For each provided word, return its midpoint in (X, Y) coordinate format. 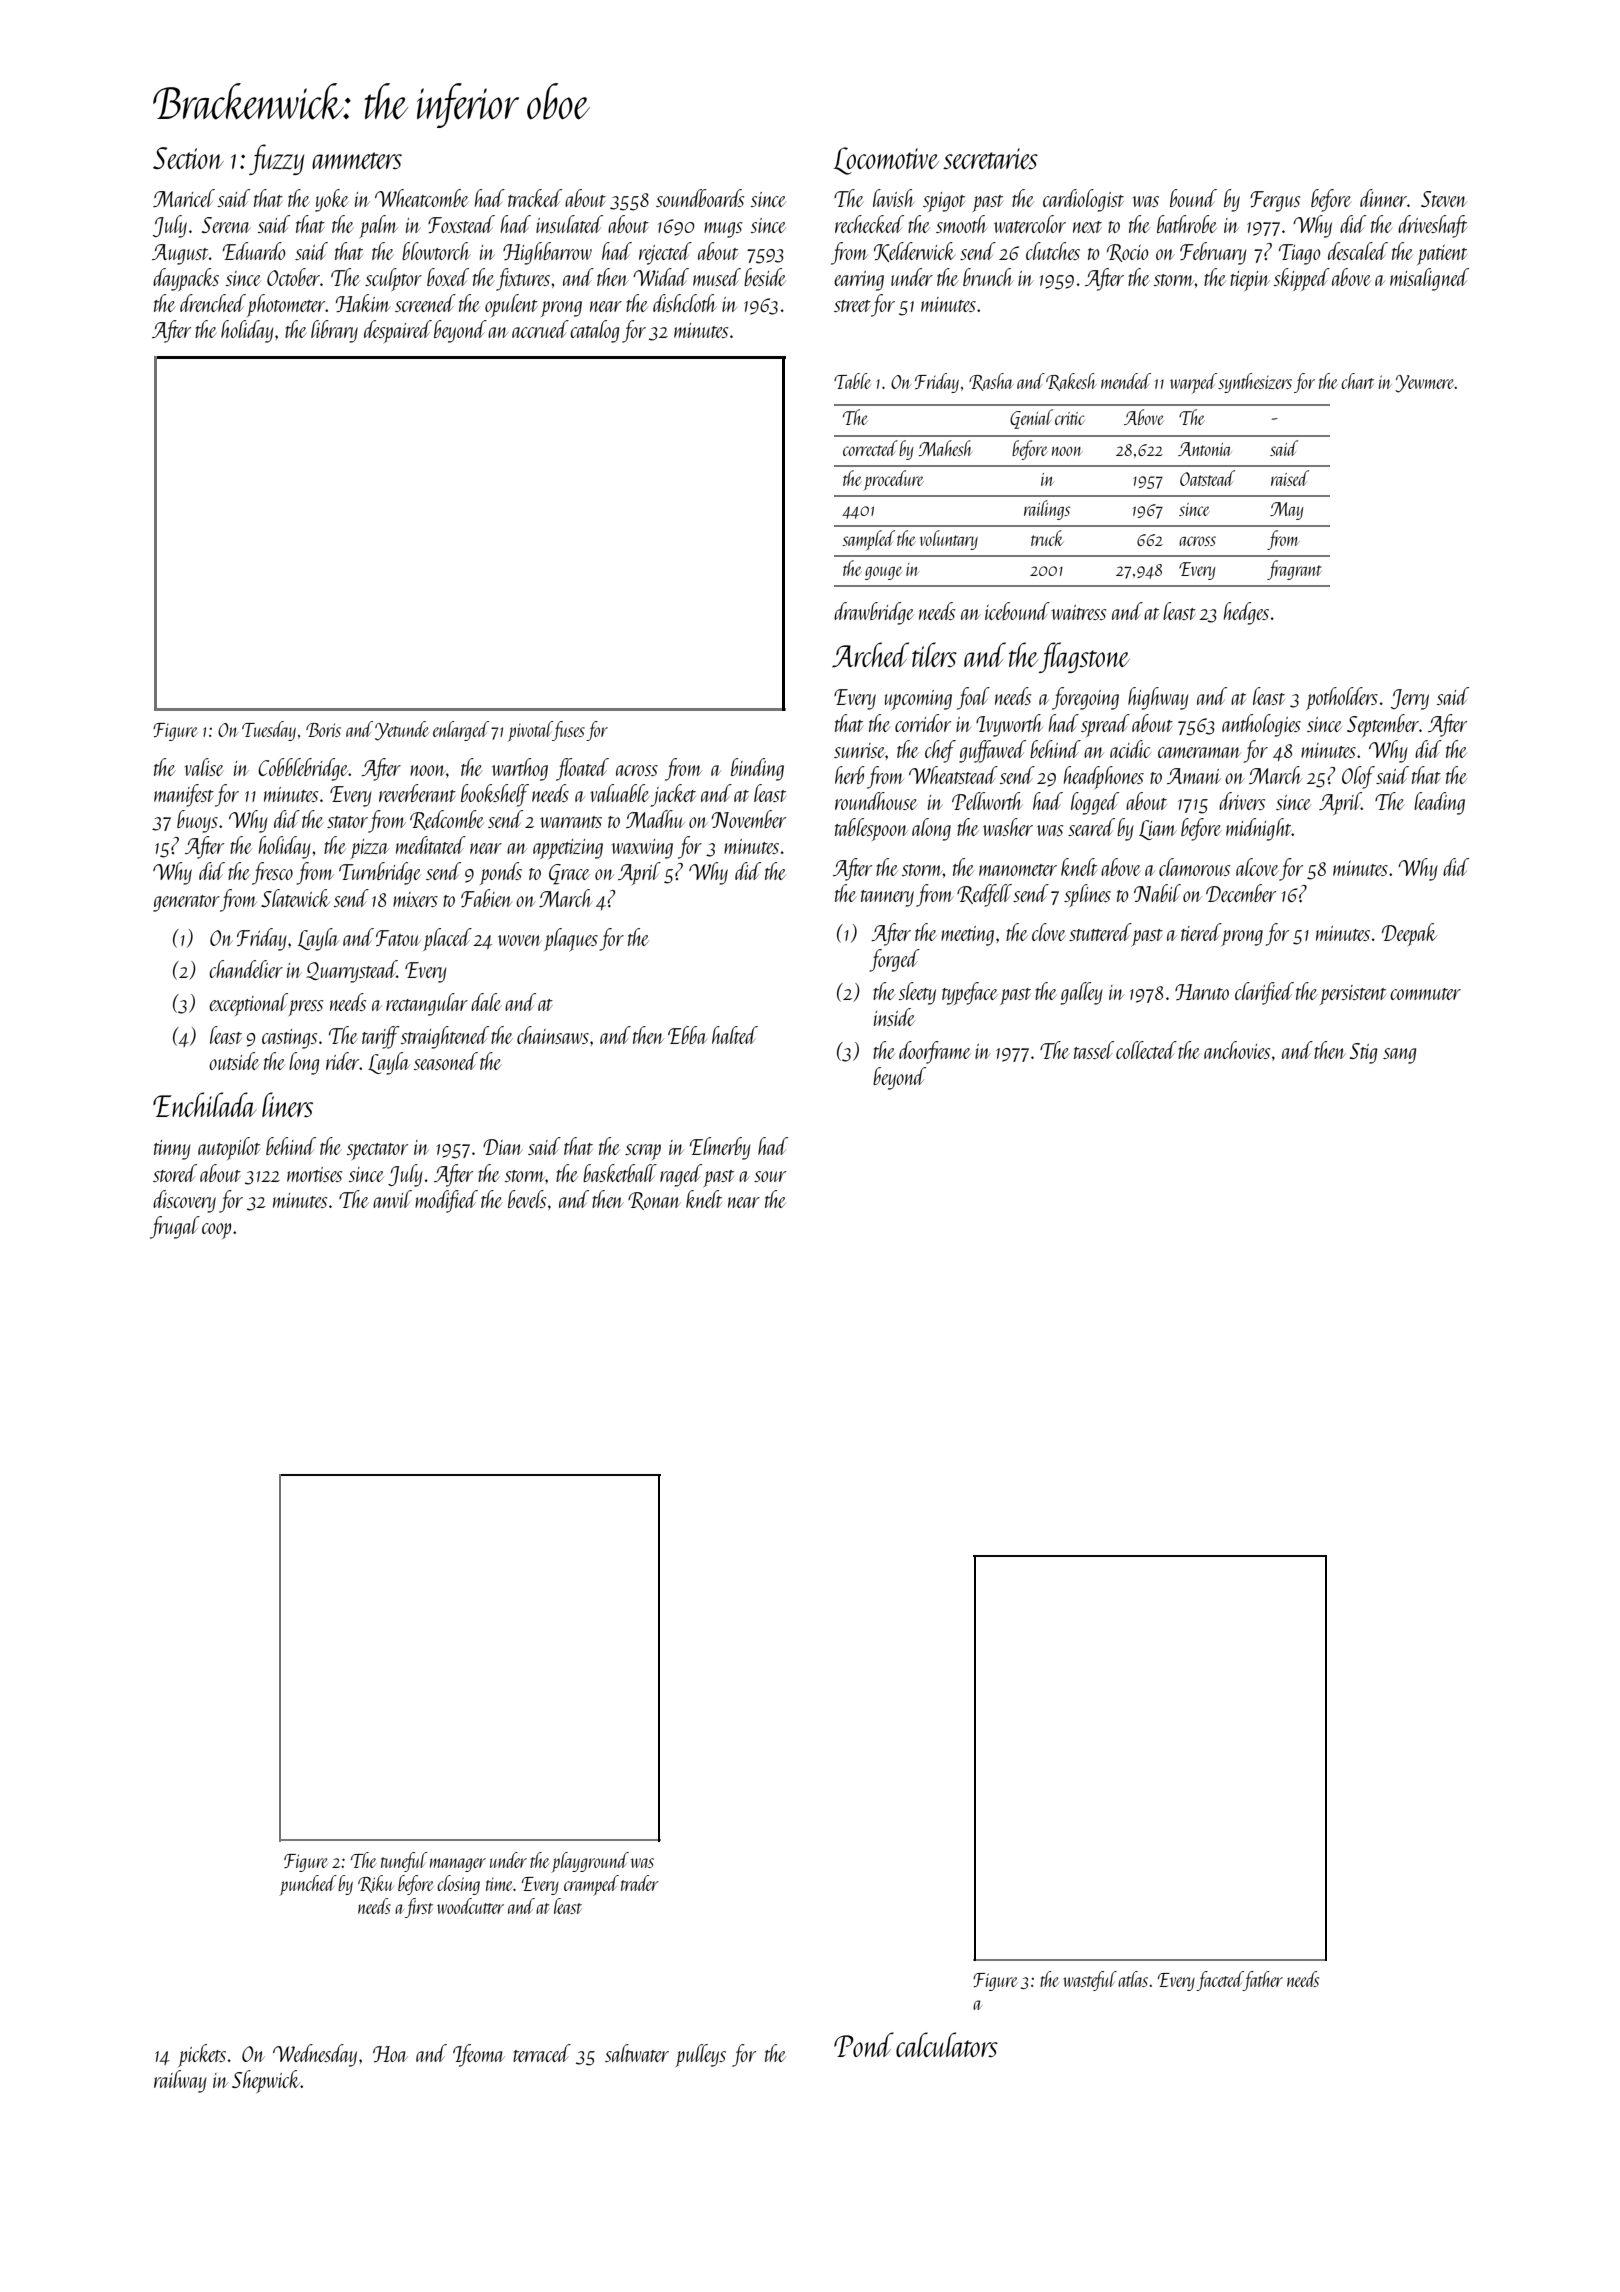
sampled (868, 540)
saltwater (637, 2053)
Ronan (654, 1201)
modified (446, 1201)
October (293, 277)
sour (770, 1176)
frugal (175, 1227)
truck (1047, 538)
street (852, 306)
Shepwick (266, 2081)
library (334, 331)
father (1263, 1981)
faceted (1220, 1981)
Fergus (1275, 201)
